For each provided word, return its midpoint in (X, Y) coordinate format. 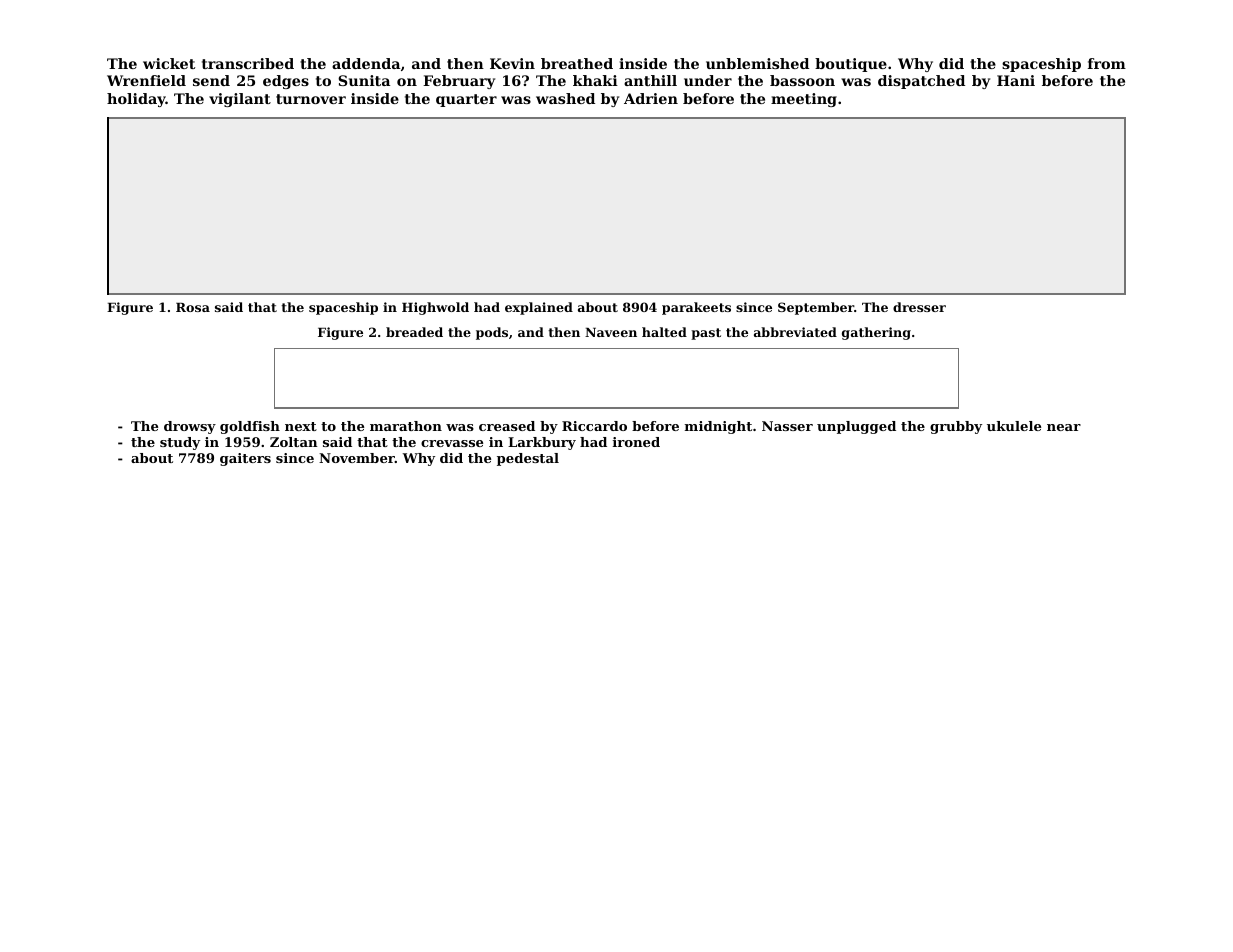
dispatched (921, 82)
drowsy (190, 427)
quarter (466, 100)
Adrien (651, 98)
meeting (804, 100)
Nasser (787, 426)
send (211, 80)
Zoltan (294, 442)
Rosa (193, 307)
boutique (851, 65)
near (1064, 427)
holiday (136, 100)
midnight (718, 427)
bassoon (802, 80)
